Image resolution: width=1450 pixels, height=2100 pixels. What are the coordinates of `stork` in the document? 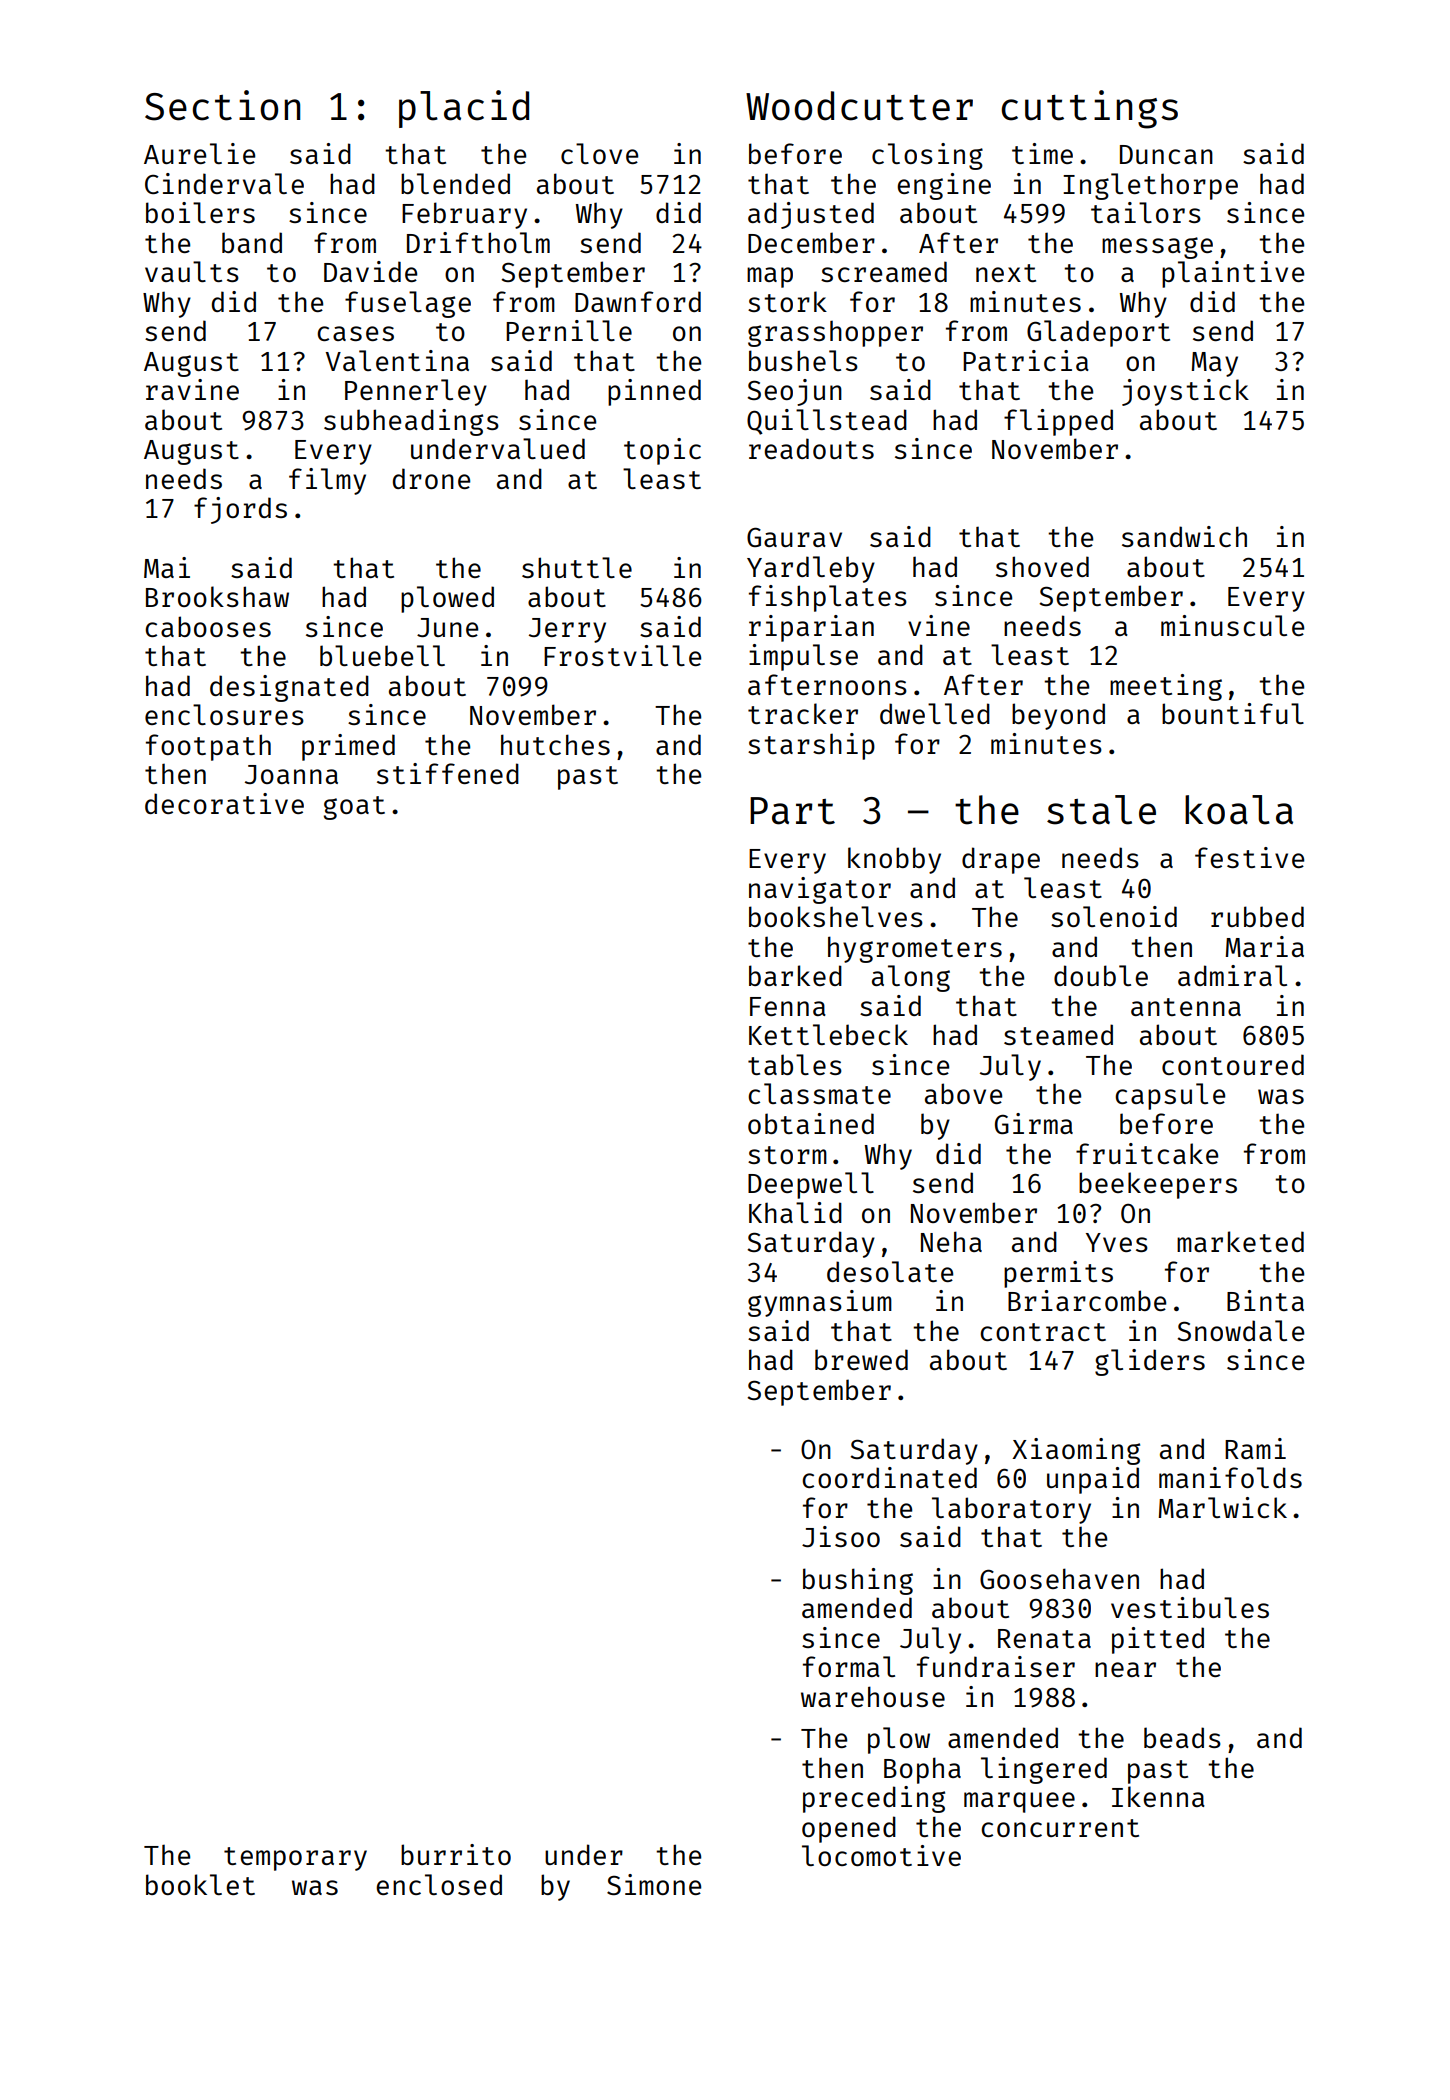 It's located at (787, 301).
